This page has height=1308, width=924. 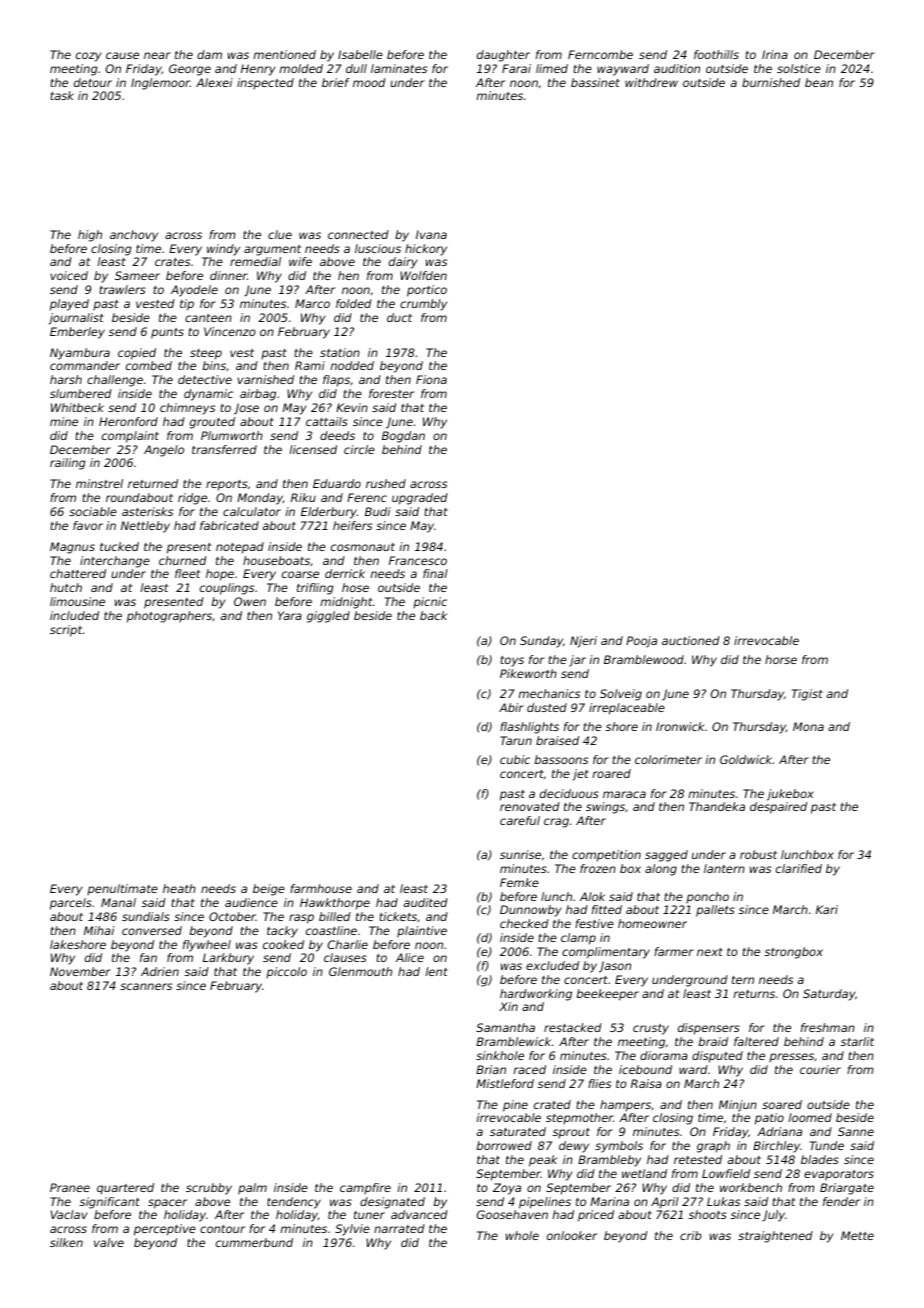 What do you see at coordinates (666, 856) in the page?
I see `sagged` at bounding box center [666, 856].
